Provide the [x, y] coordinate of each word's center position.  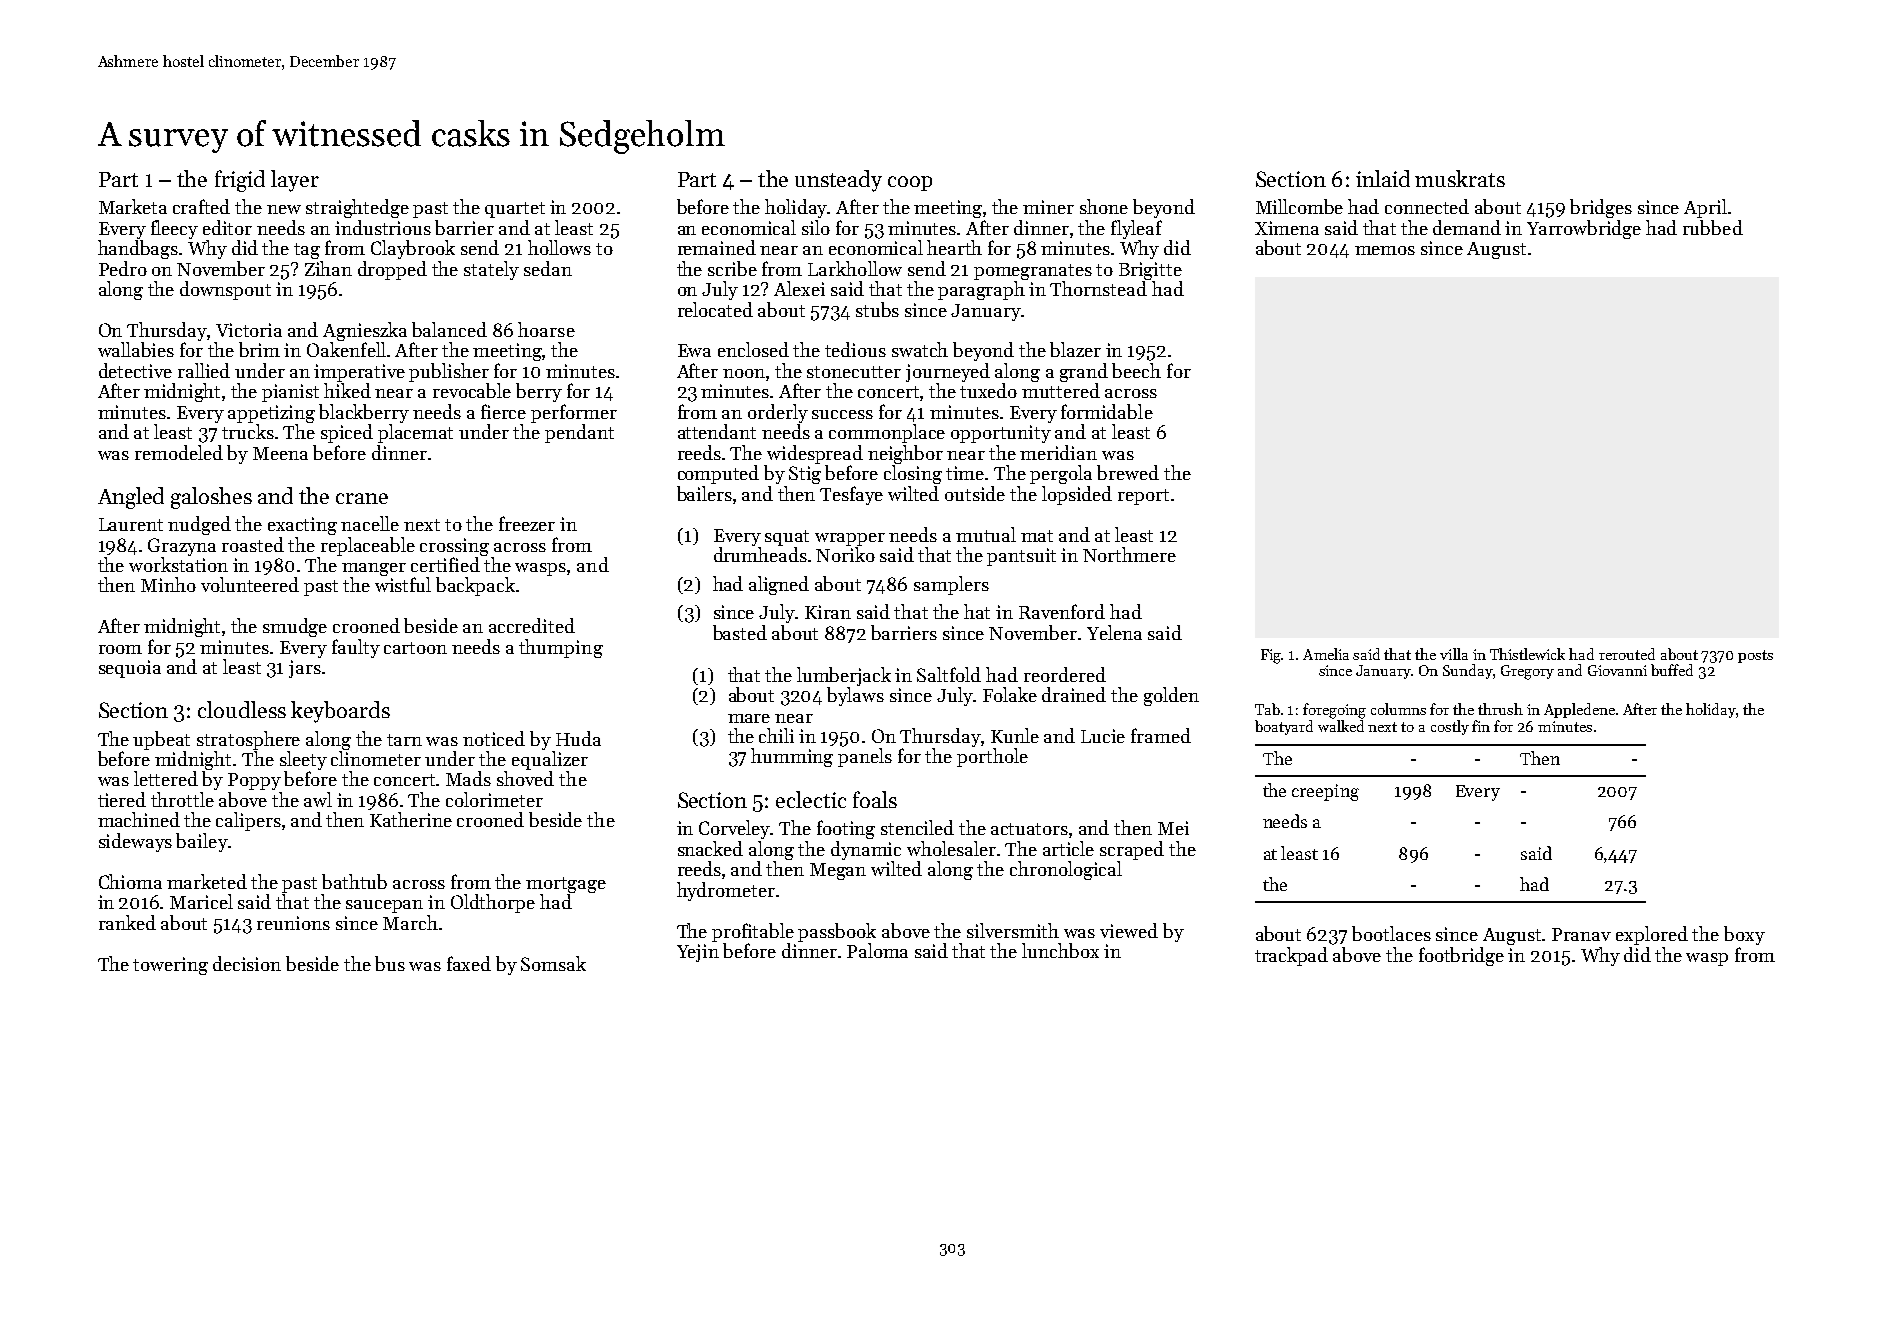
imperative [359, 373]
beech [1136, 370]
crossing [454, 547]
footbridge [1461, 956]
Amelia [1326, 654]
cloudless [242, 709]
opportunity [1001, 434]
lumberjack [844, 676]
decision [247, 963]
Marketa [133, 206]
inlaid [1383, 178]
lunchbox [1060, 950]
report [1143, 497]
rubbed [1713, 227]
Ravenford [1062, 611]
